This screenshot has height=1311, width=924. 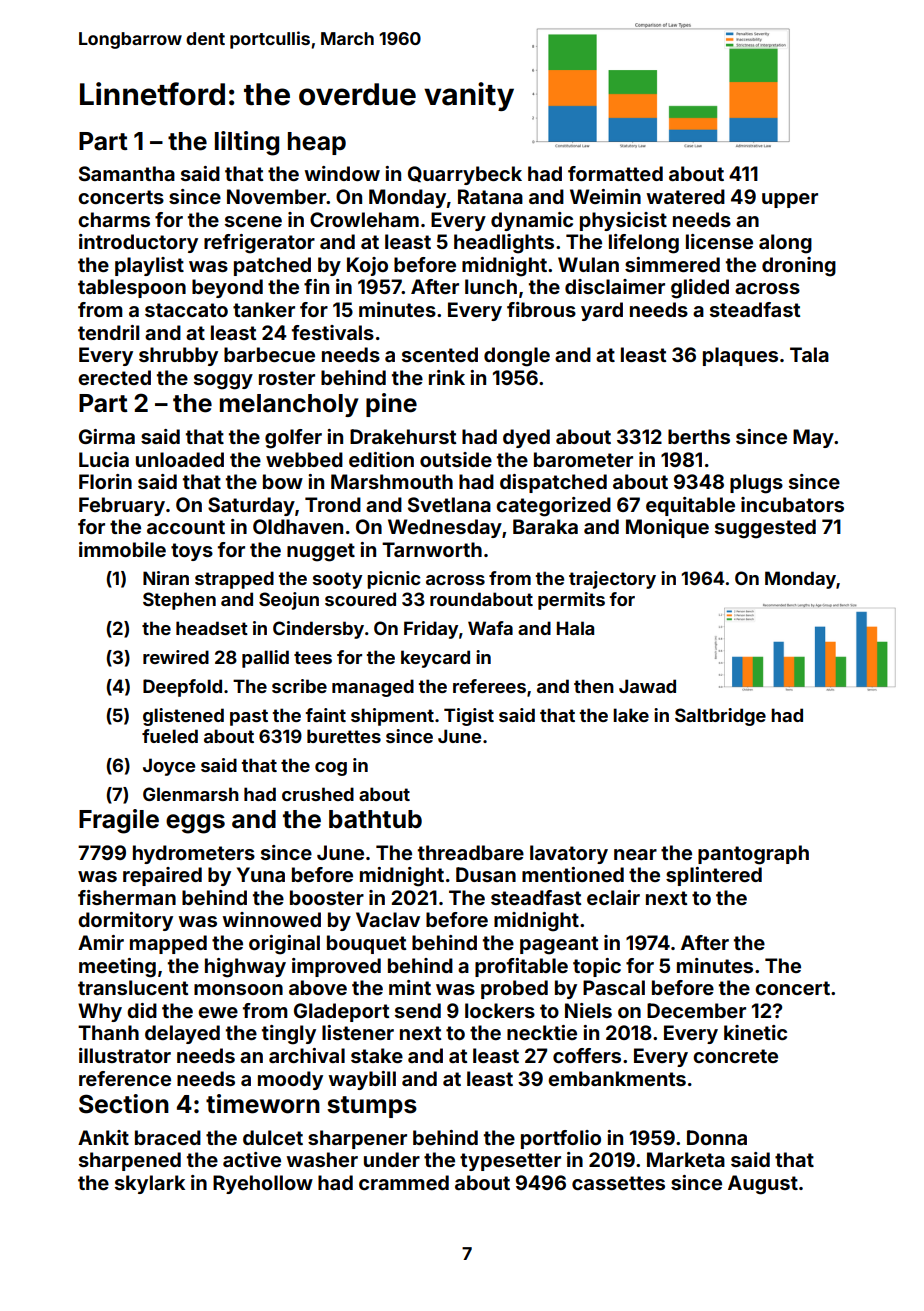 What do you see at coordinates (150, 1184) in the screenshot?
I see `skylark` at bounding box center [150, 1184].
